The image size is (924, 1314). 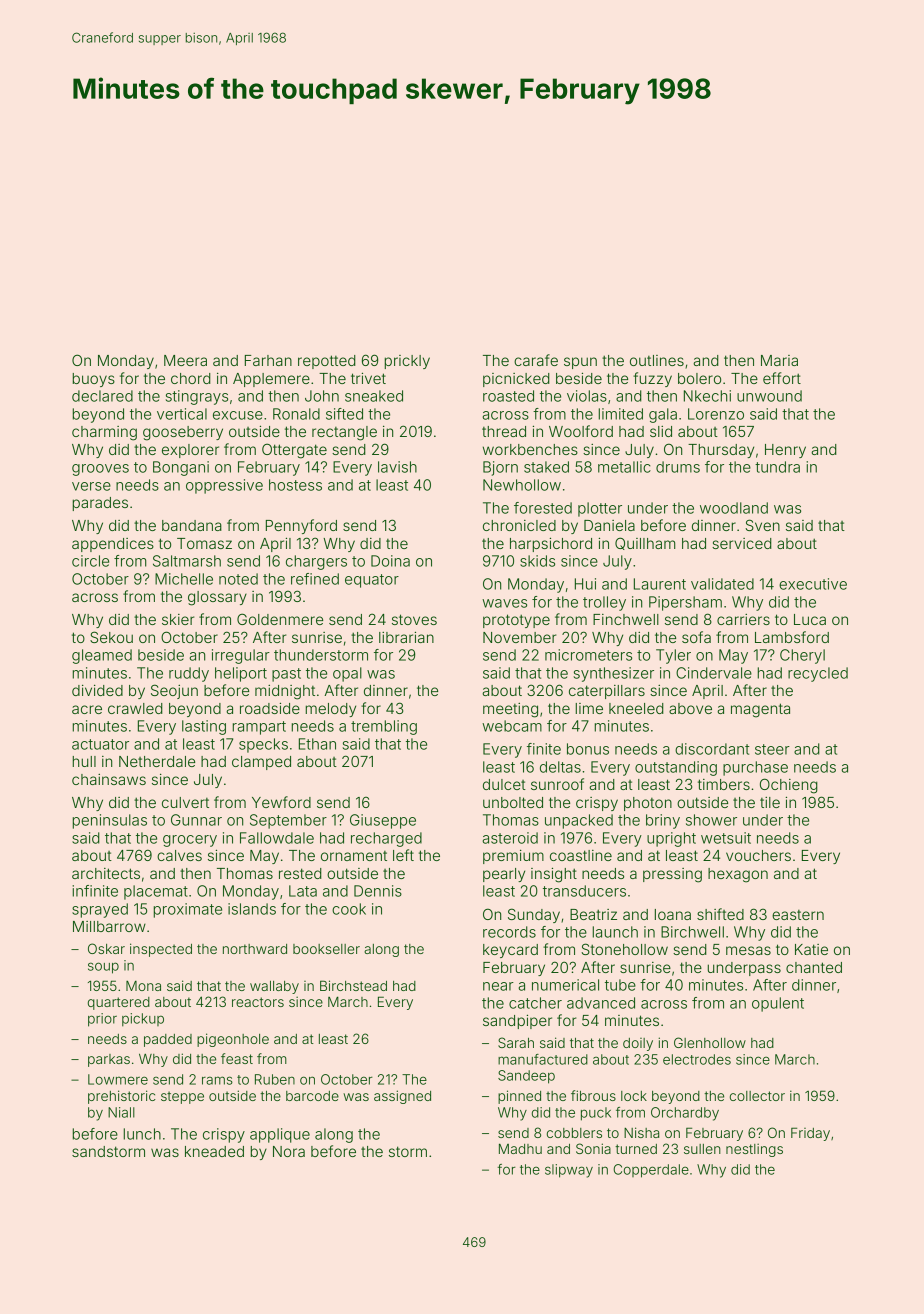 I want to click on webcam, so click(x=512, y=726).
